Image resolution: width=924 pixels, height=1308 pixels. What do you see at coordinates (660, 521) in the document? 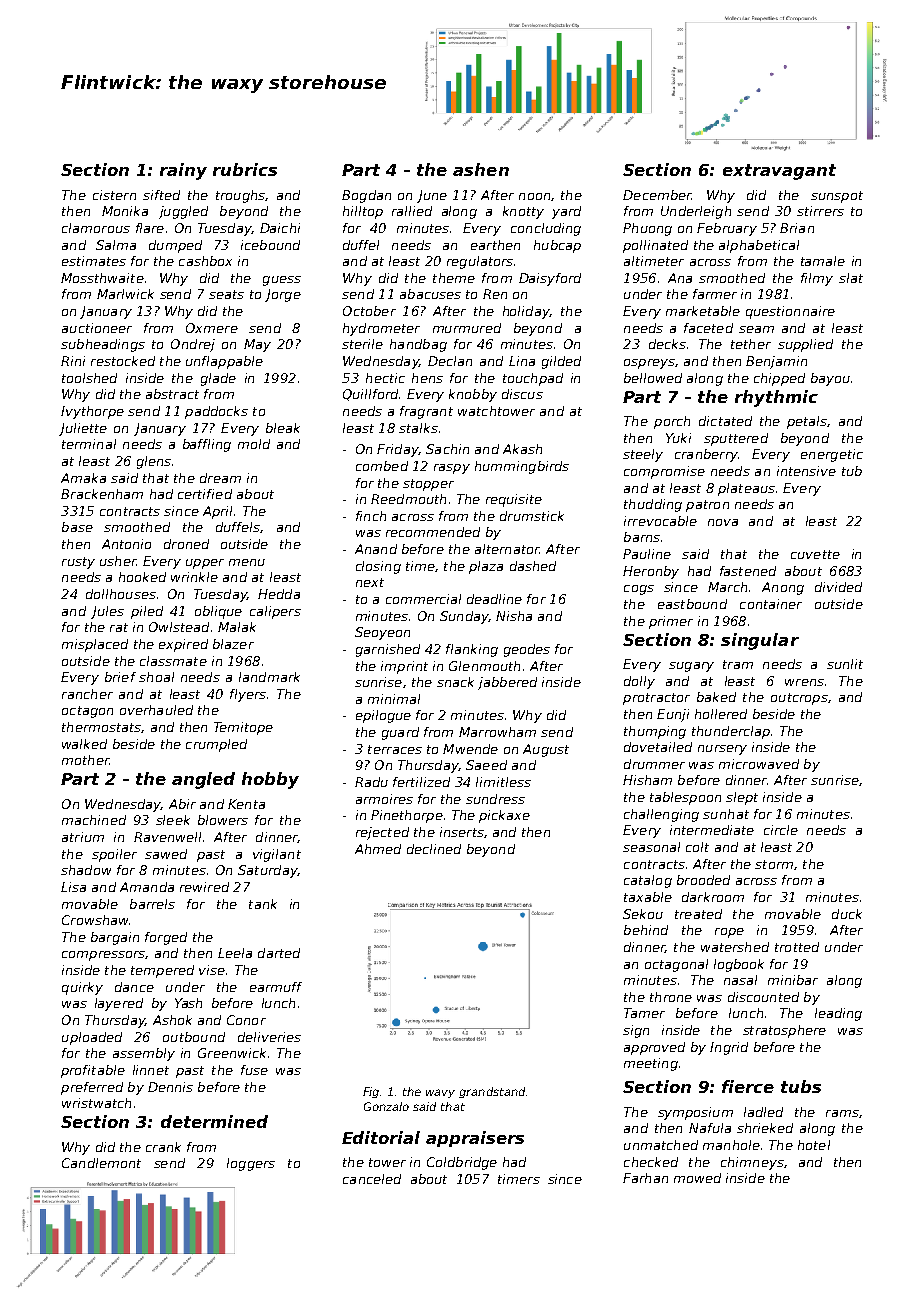
I see `irrevocable` at bounding box center [660, 521].
